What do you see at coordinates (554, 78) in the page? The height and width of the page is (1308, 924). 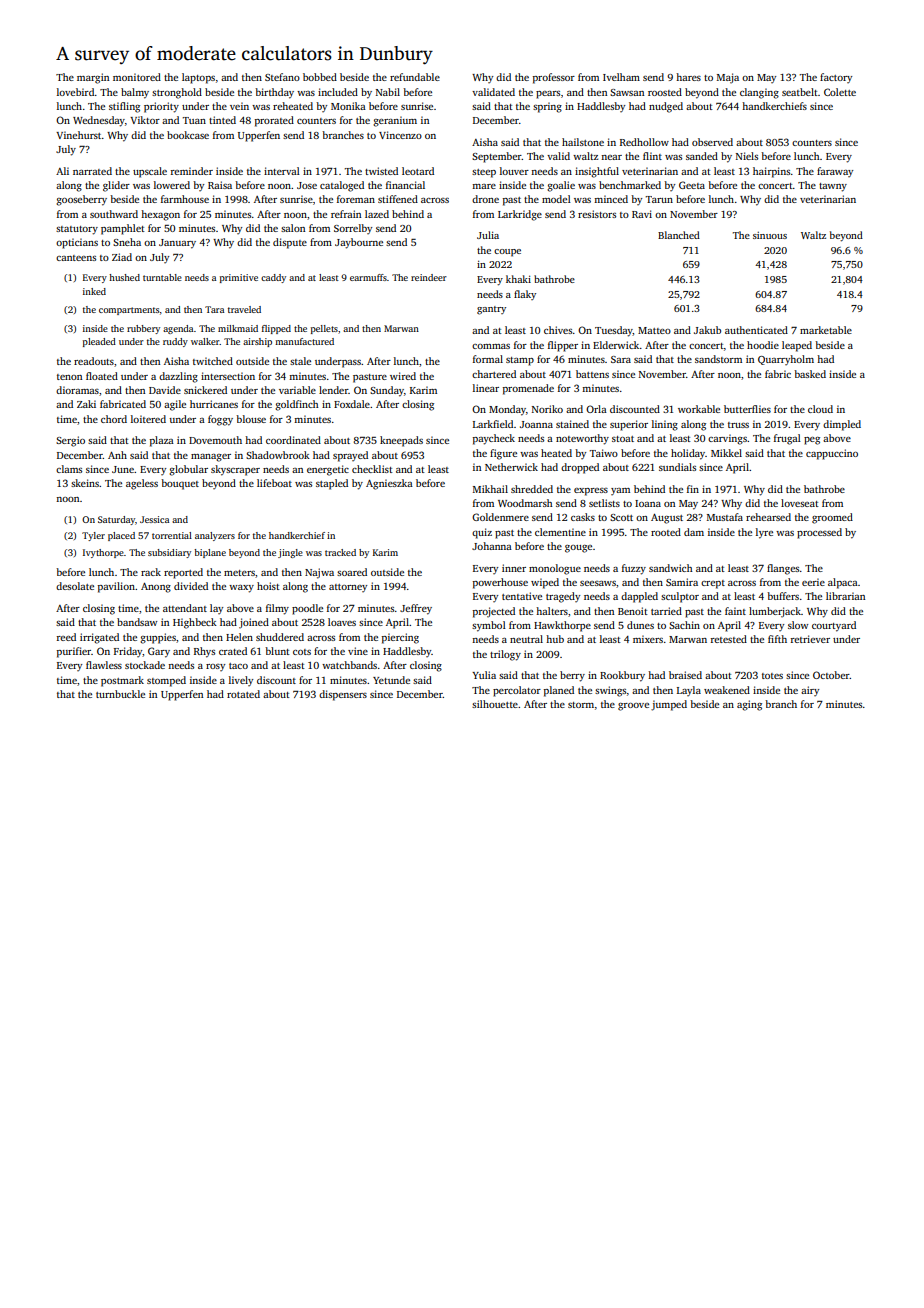 I see `professor` at bounding box center [554, 78].
